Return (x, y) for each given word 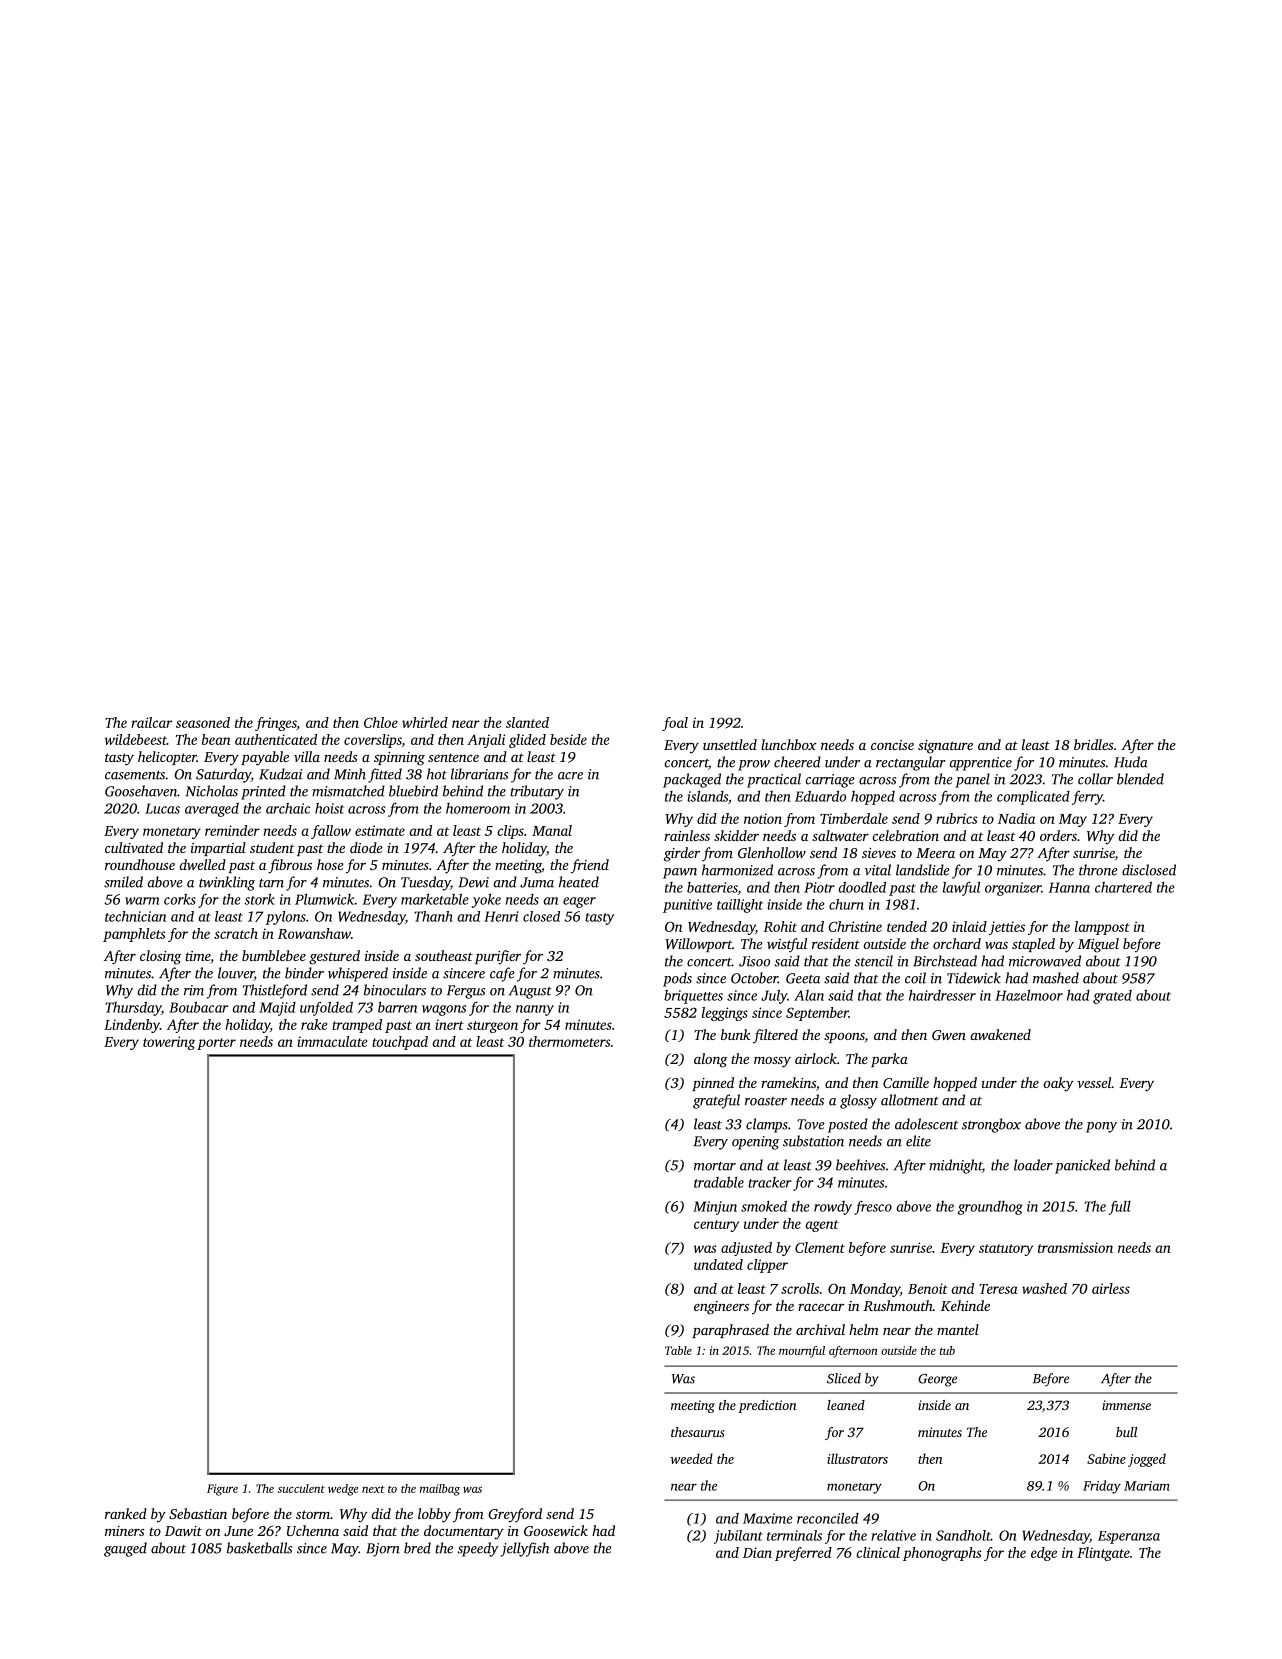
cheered (797, 762)
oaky (1058, 1084)
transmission (1075, 1247)
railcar (151, 722)
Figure (222, 1490)
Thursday (133, 1008)
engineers (721, 1308)
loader (1033, 1165)
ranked (126, 1513)
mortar (715, 1166)
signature (945, 747)
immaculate (332, 1041)
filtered (775, 1036)
